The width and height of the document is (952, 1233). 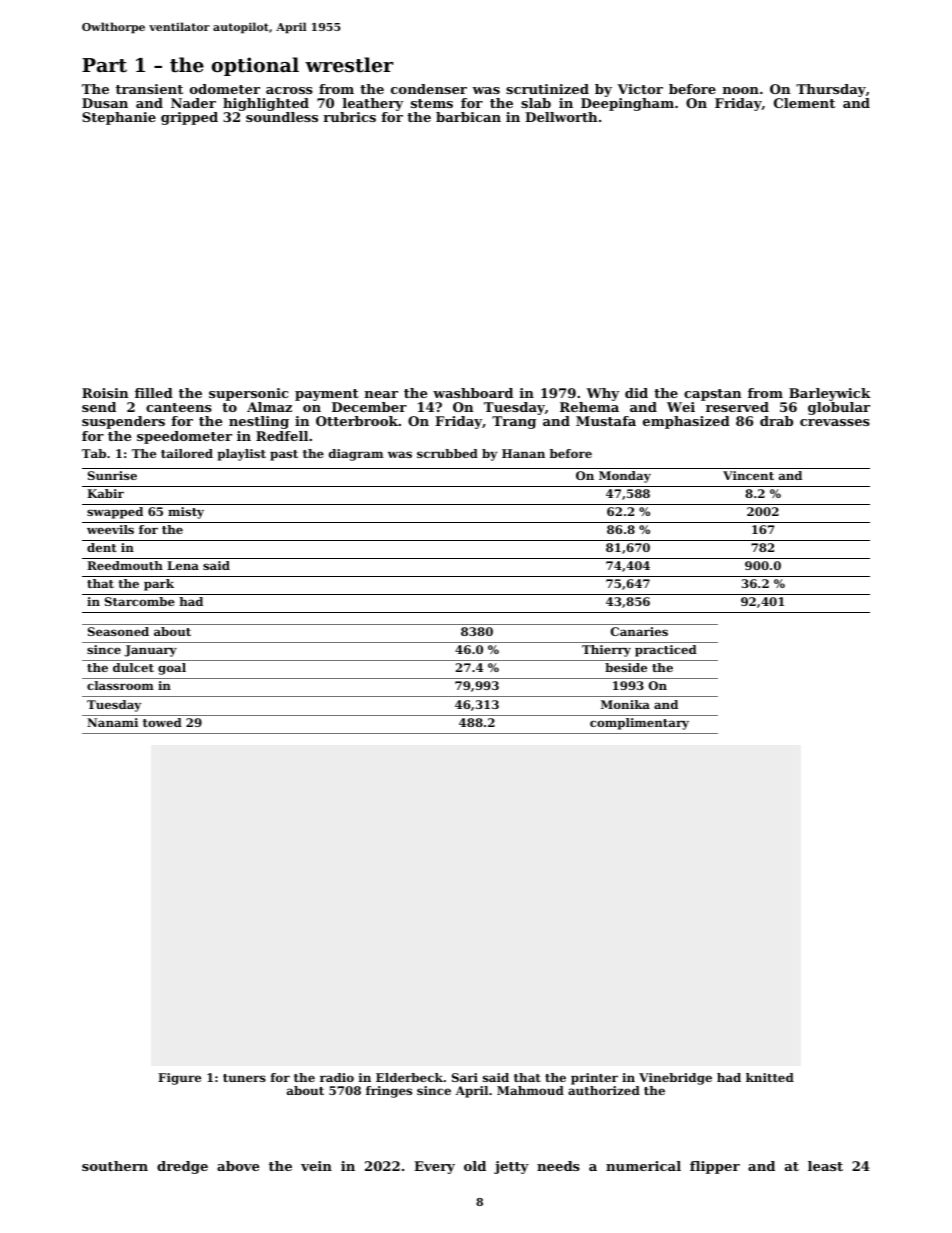 I want to click on Elderbeck, so click(x=409, y=1077).
